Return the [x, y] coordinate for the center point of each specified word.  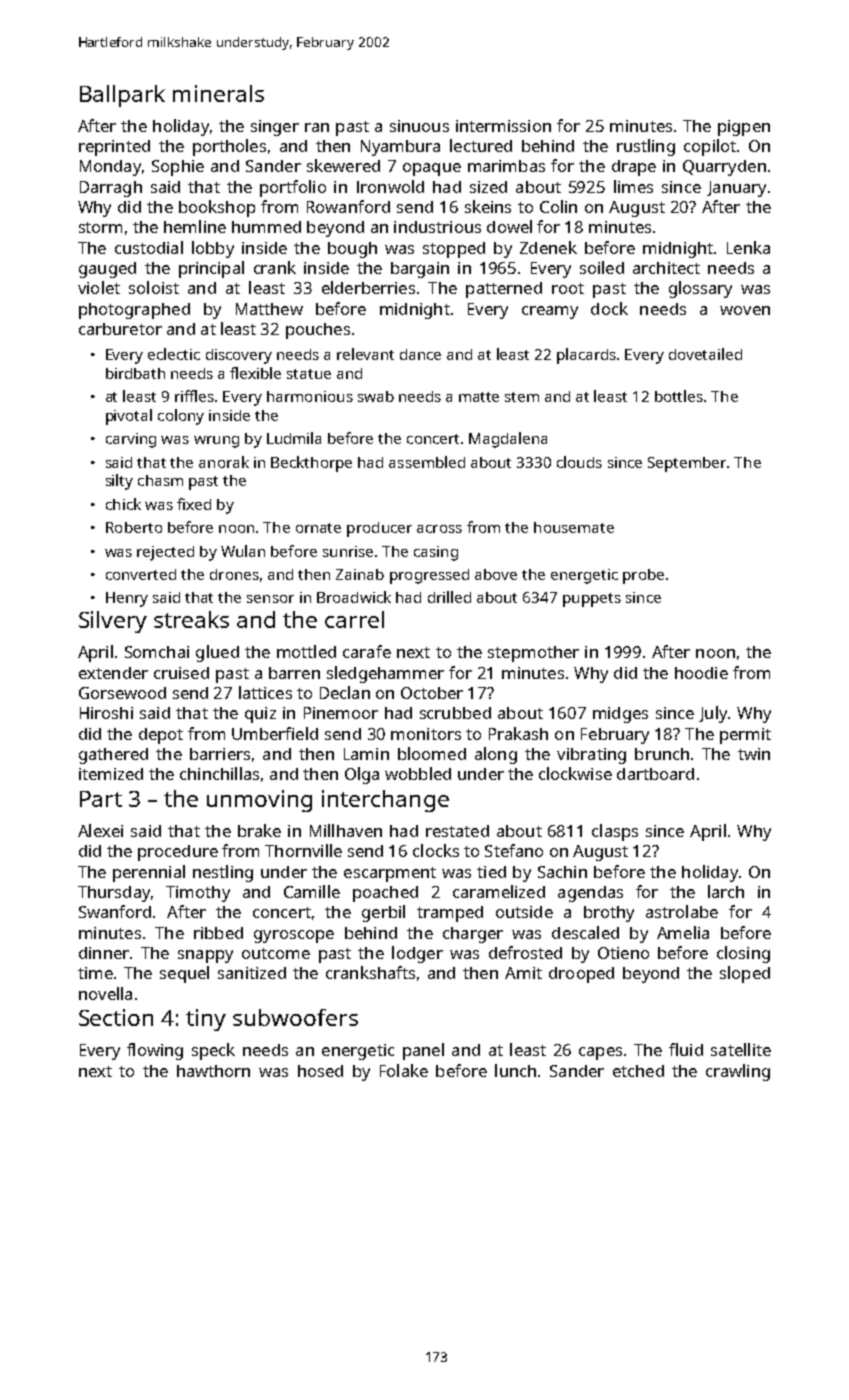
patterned [504, 290]
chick [123, 504]
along [496, 755]
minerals [218, 93]
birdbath [135, 373]
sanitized [252, 973]
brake [259, 830]
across [439, 529]
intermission [503, 126]
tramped [450, 914]
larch [726, 891]
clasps [615, 832]
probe [643, 576]
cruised [181, 673]
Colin [558, 206]
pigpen [744, 128]
